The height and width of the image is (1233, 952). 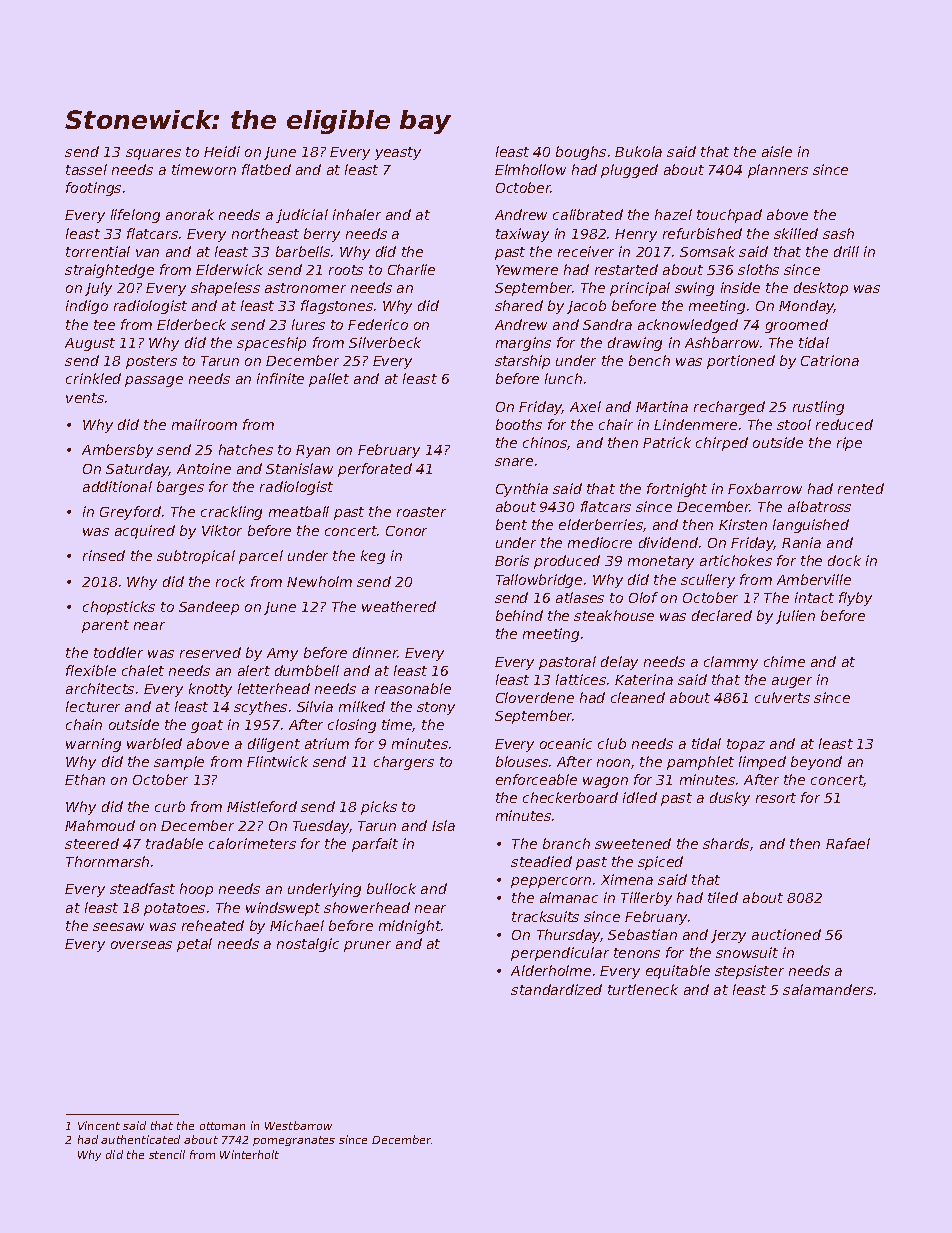 What do you see at coordinates (283, 909) in the image?
I see `windswept` at bounding box center [283, 909].
